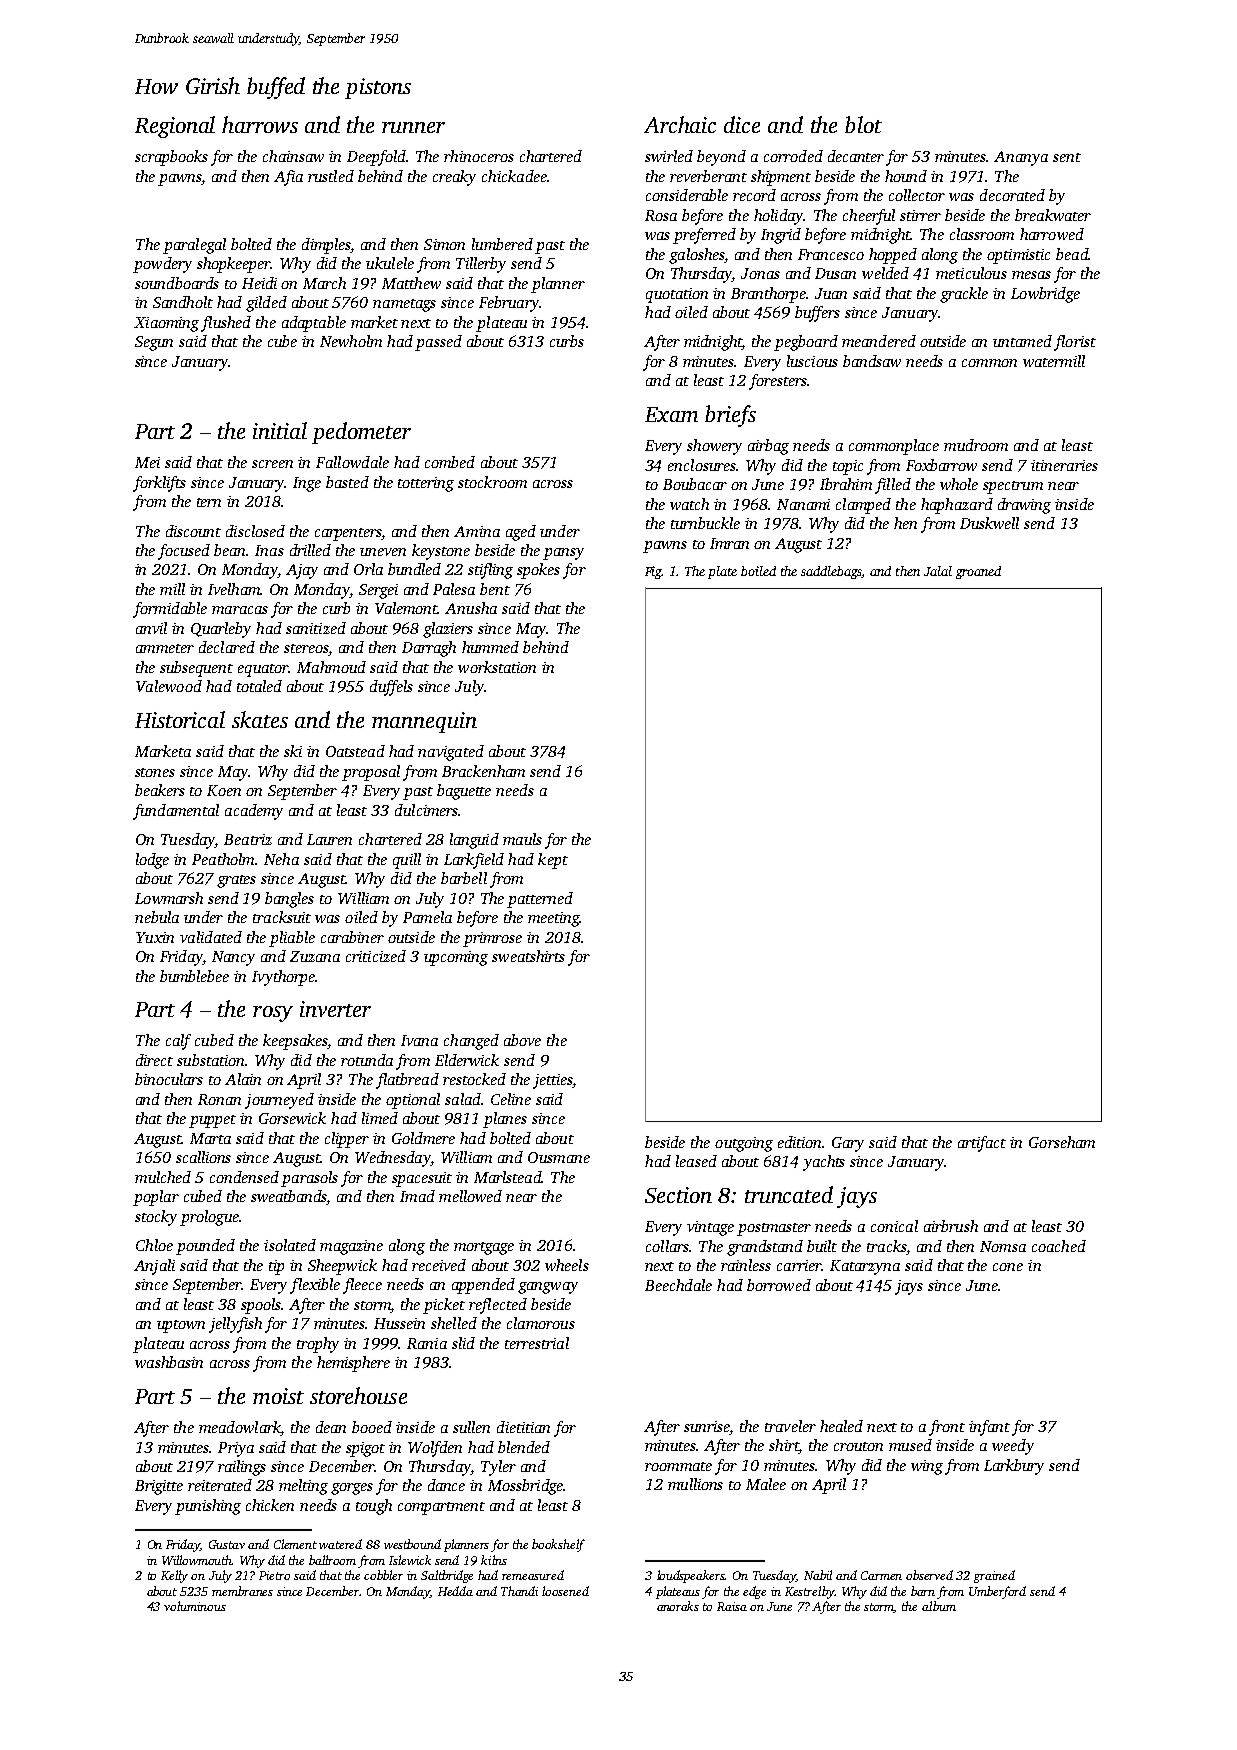 The width and height of the screenshot is (1237, 1750). What do you see at coordinates (938, 571) in the screenshot?
I see `Jalal` at bounding box center [938, 571].
